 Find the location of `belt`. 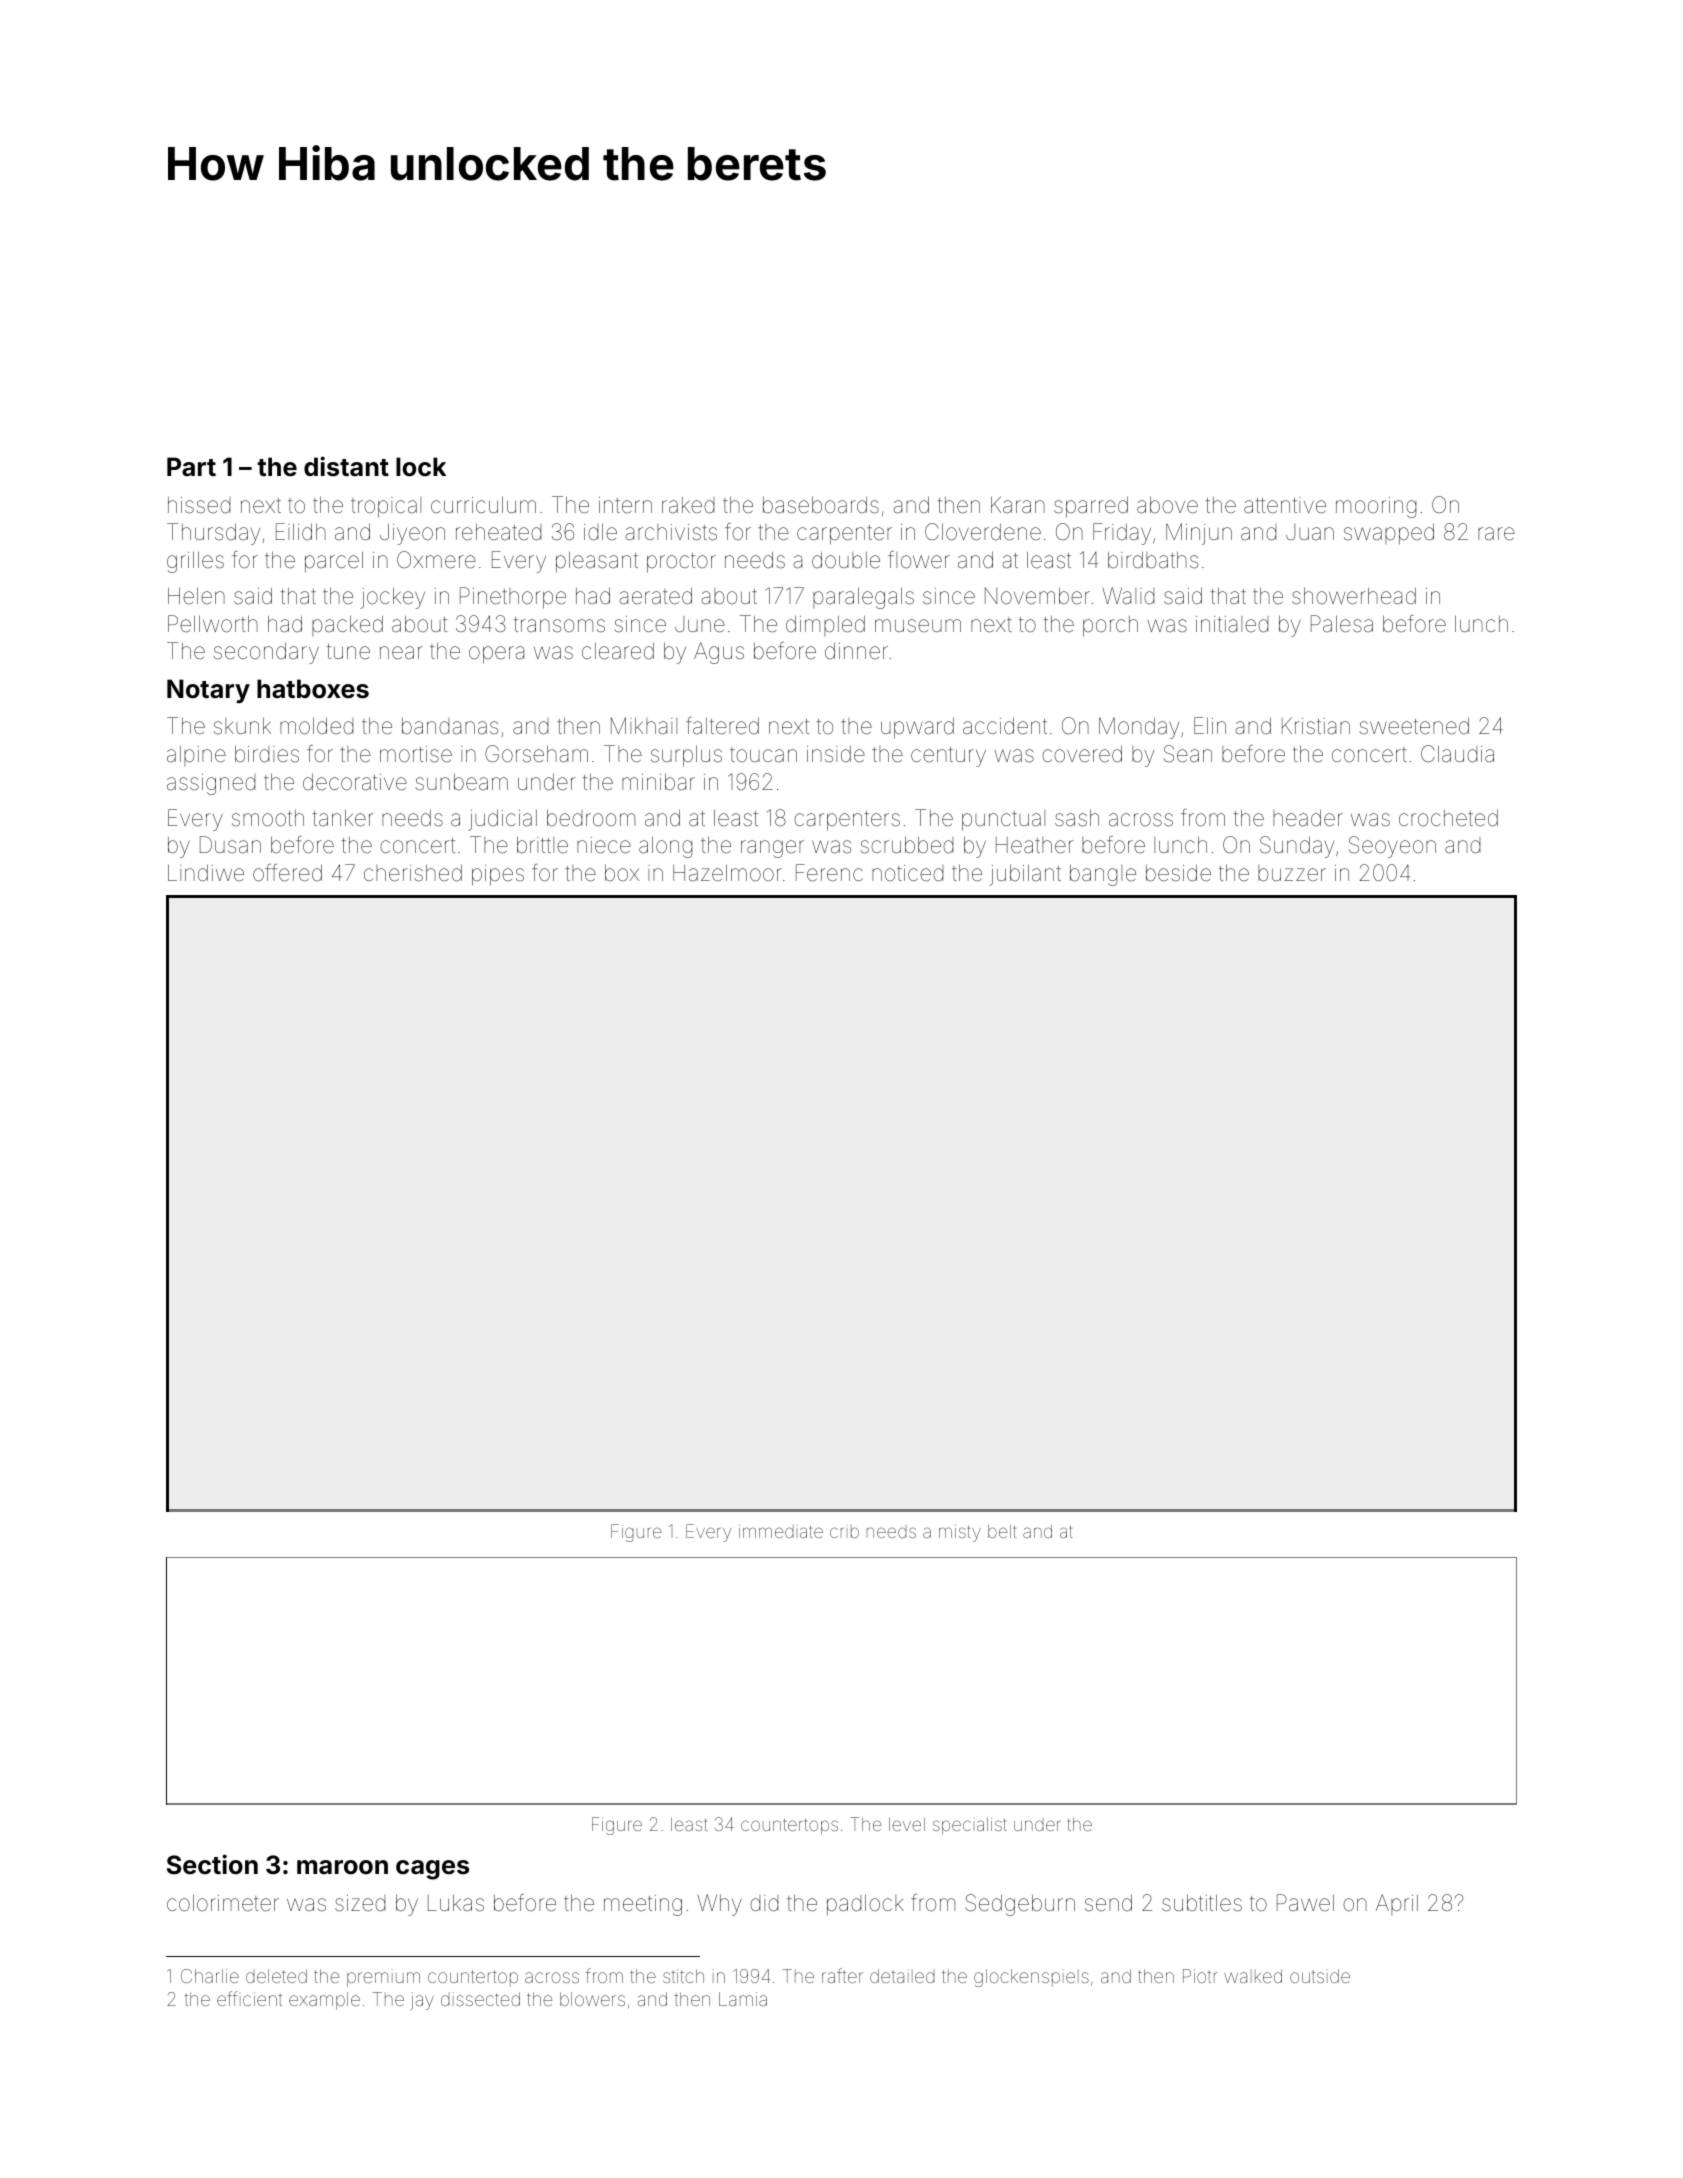

belt is located at coordinates (1002, 1531).
